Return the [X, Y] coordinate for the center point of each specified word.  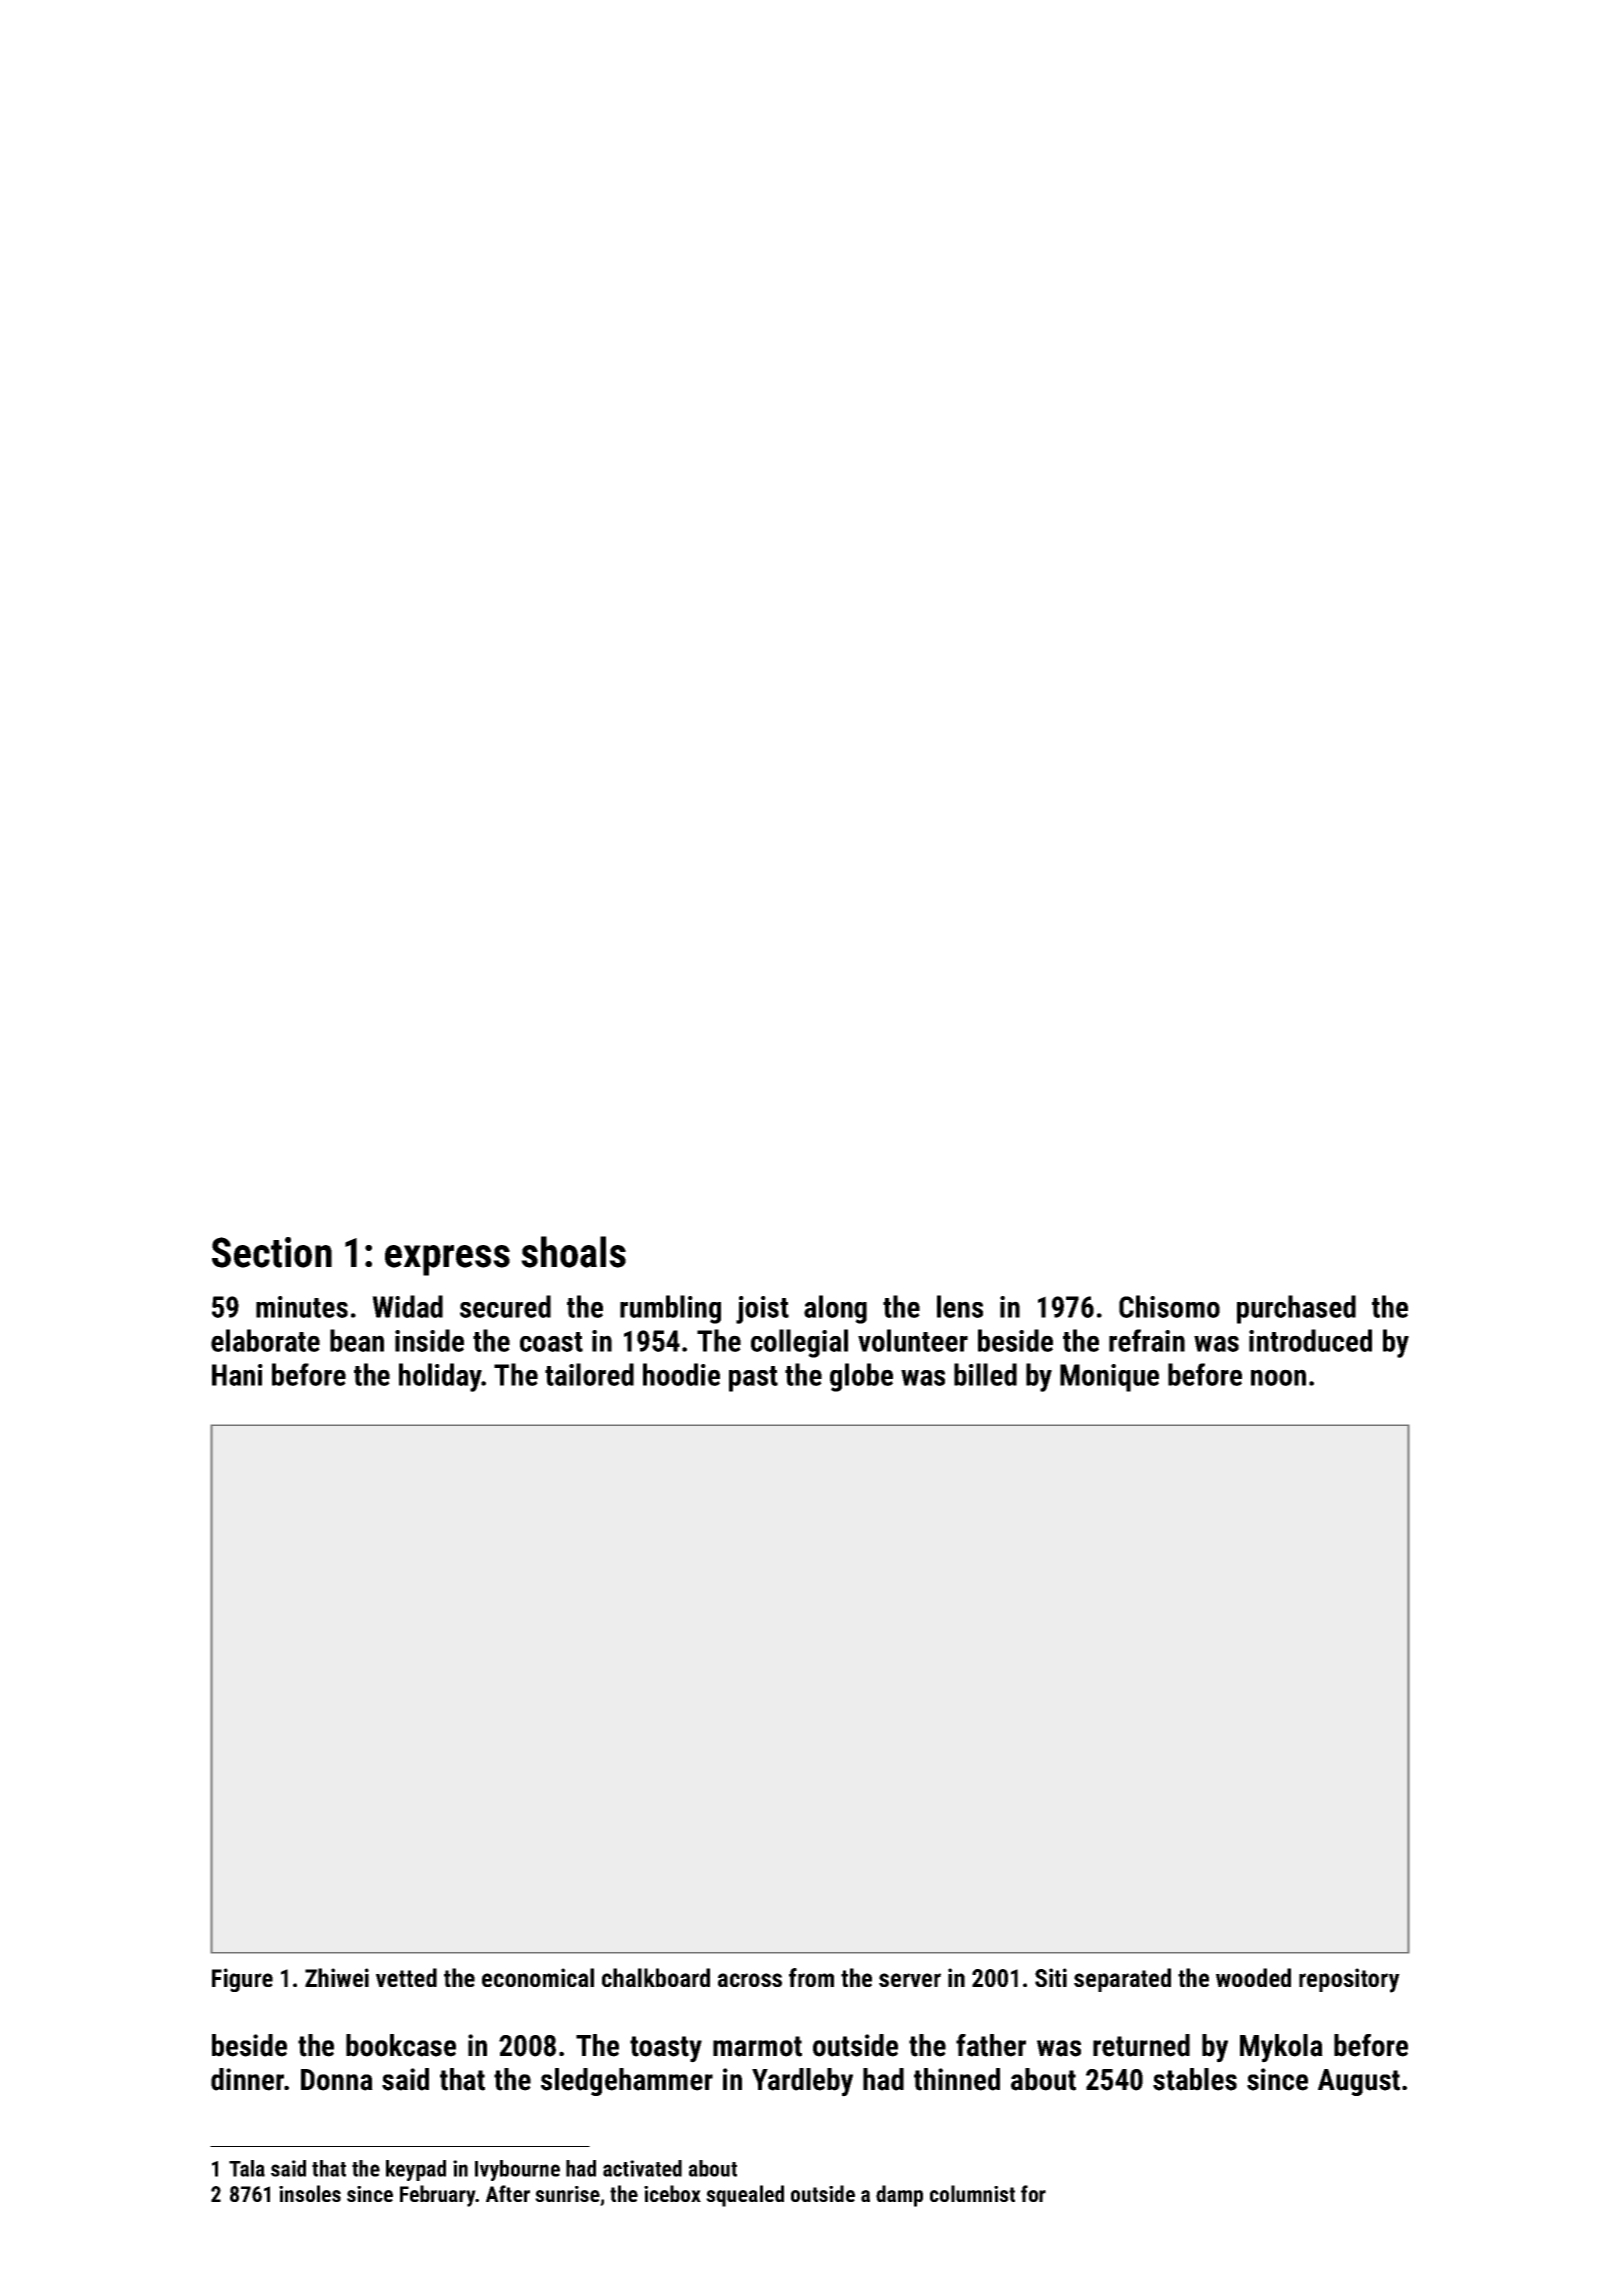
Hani [237, 1375]
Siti [1051, 1977]
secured [505, 1306]
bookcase [401, 2045]
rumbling [670, 1309]
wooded [1253, 1977]
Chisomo [1169, 1306]
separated [1122, 1980]
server [910, 1980]
